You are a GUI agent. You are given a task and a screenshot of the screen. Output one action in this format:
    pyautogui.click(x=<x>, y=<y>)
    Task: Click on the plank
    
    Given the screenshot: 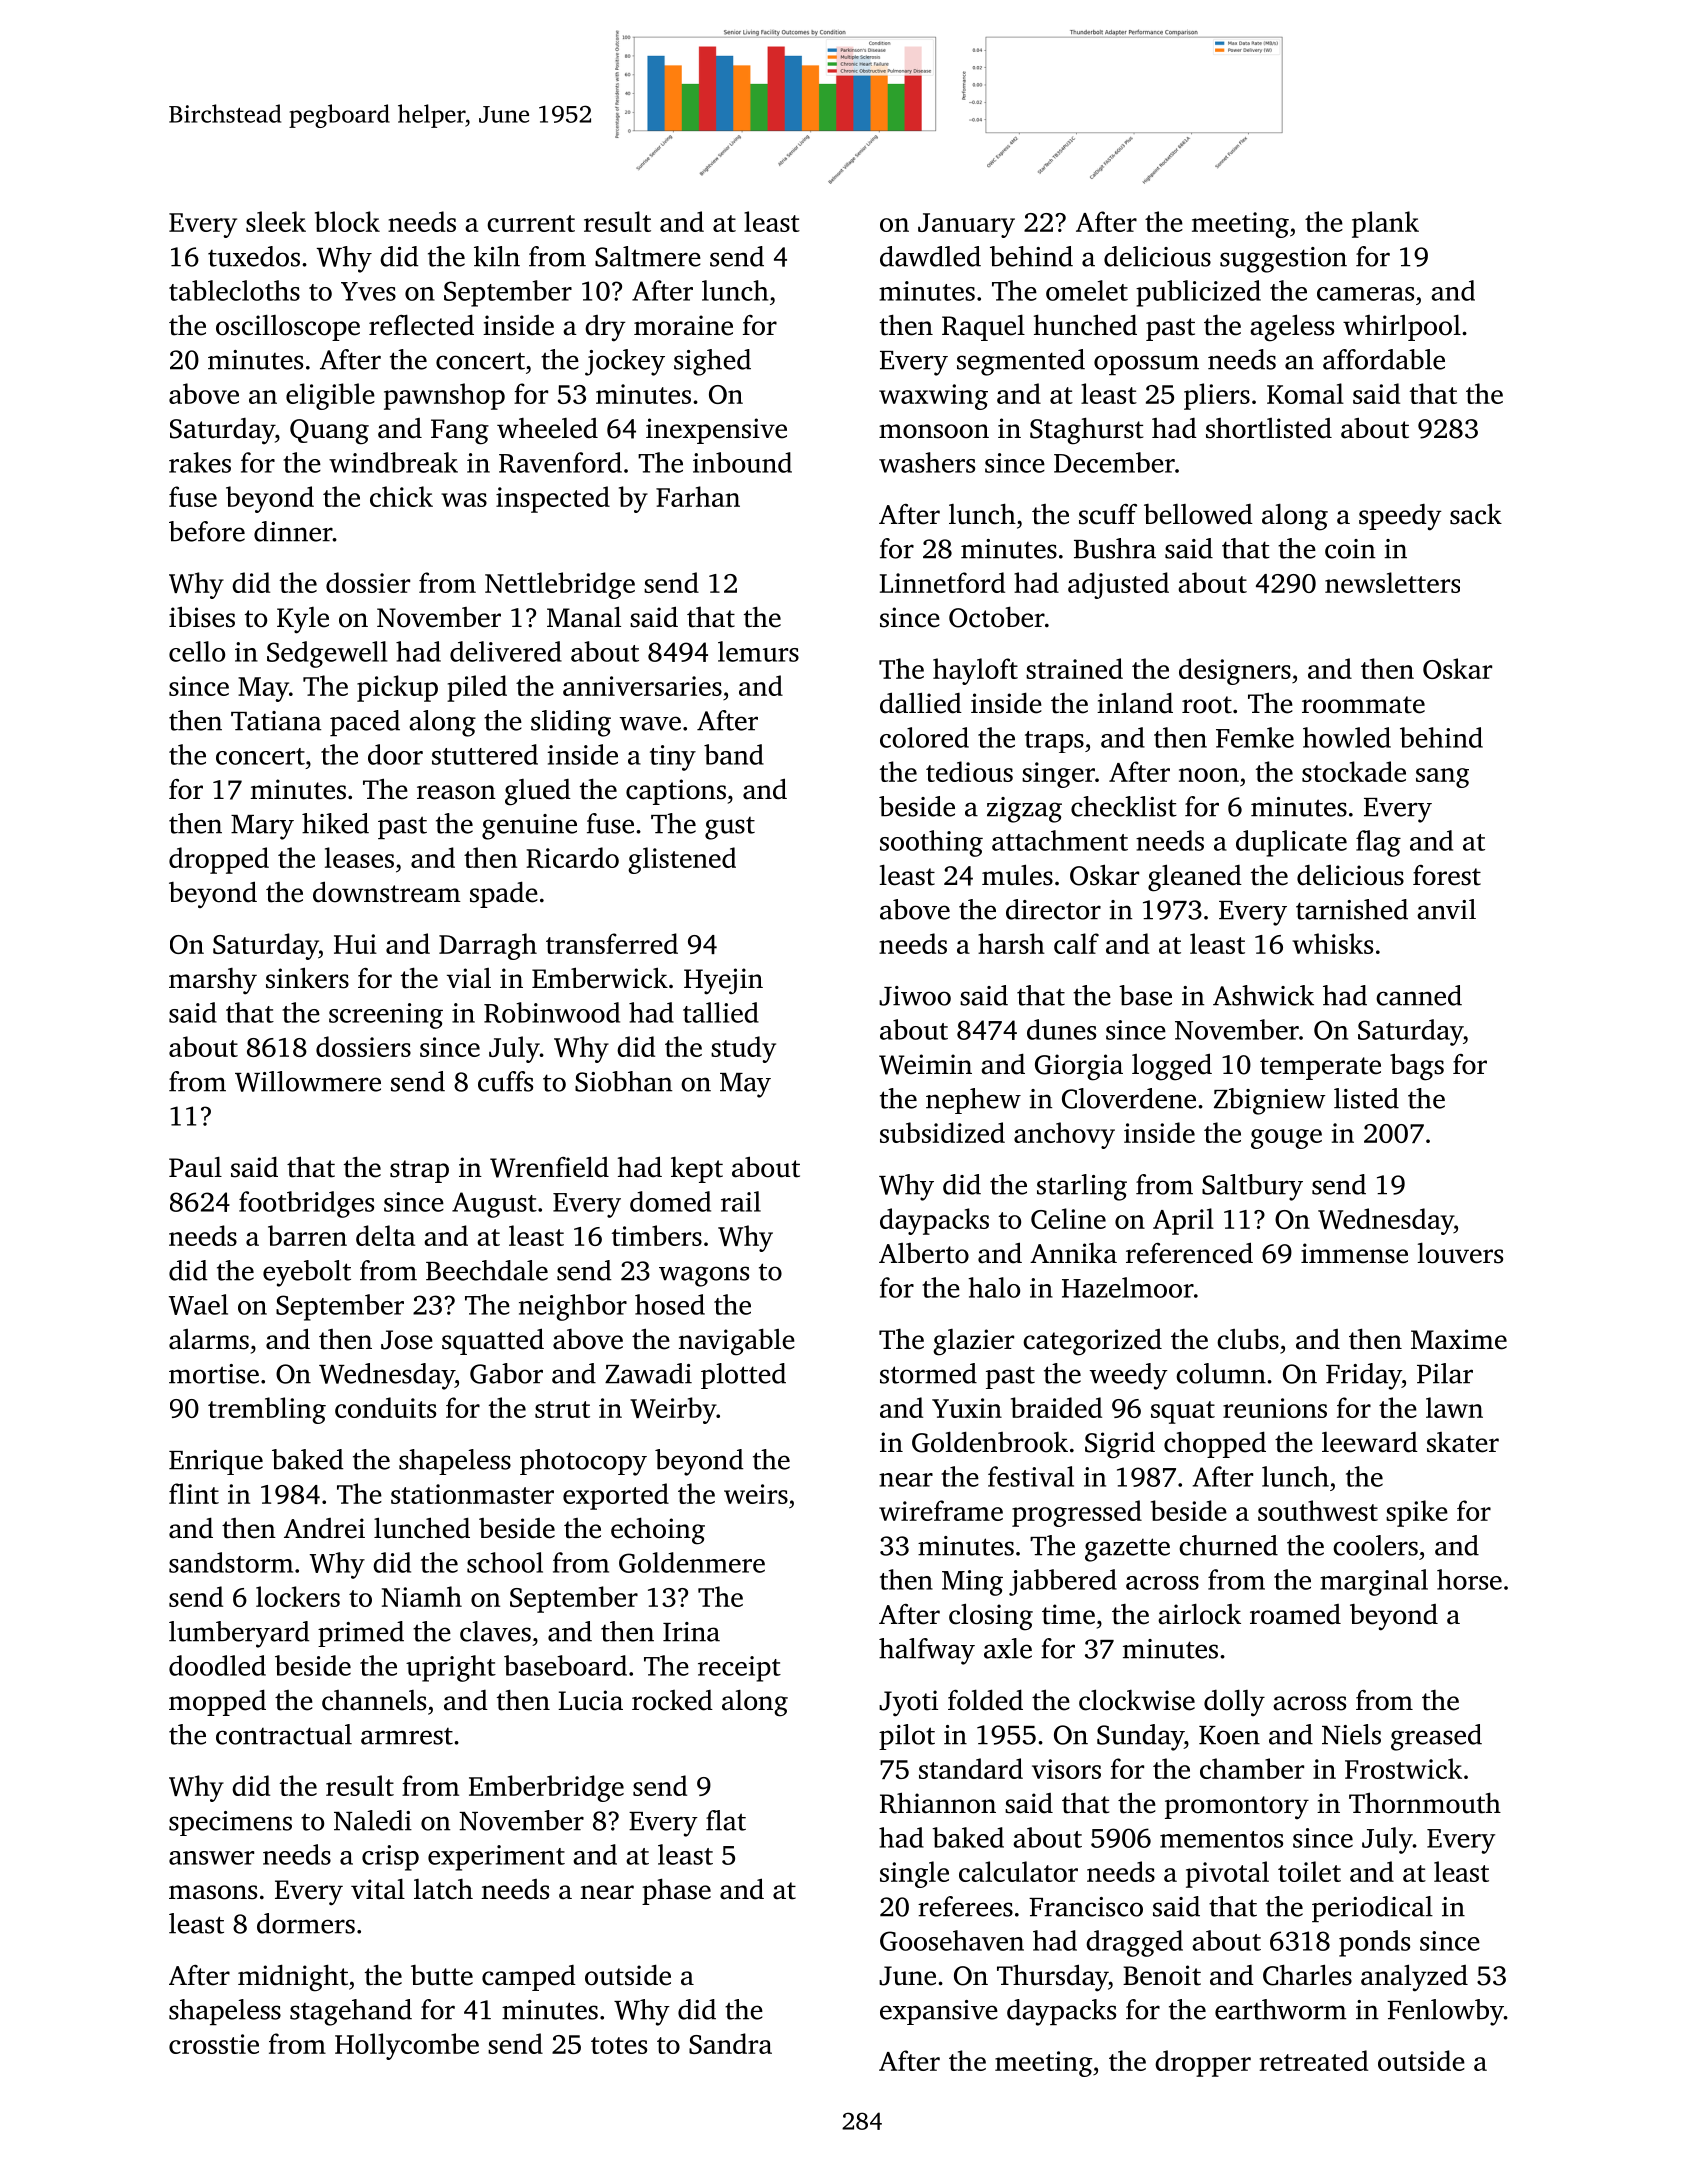 What is the action you would take?
    pyautogui.click(x=1385, y=224)
